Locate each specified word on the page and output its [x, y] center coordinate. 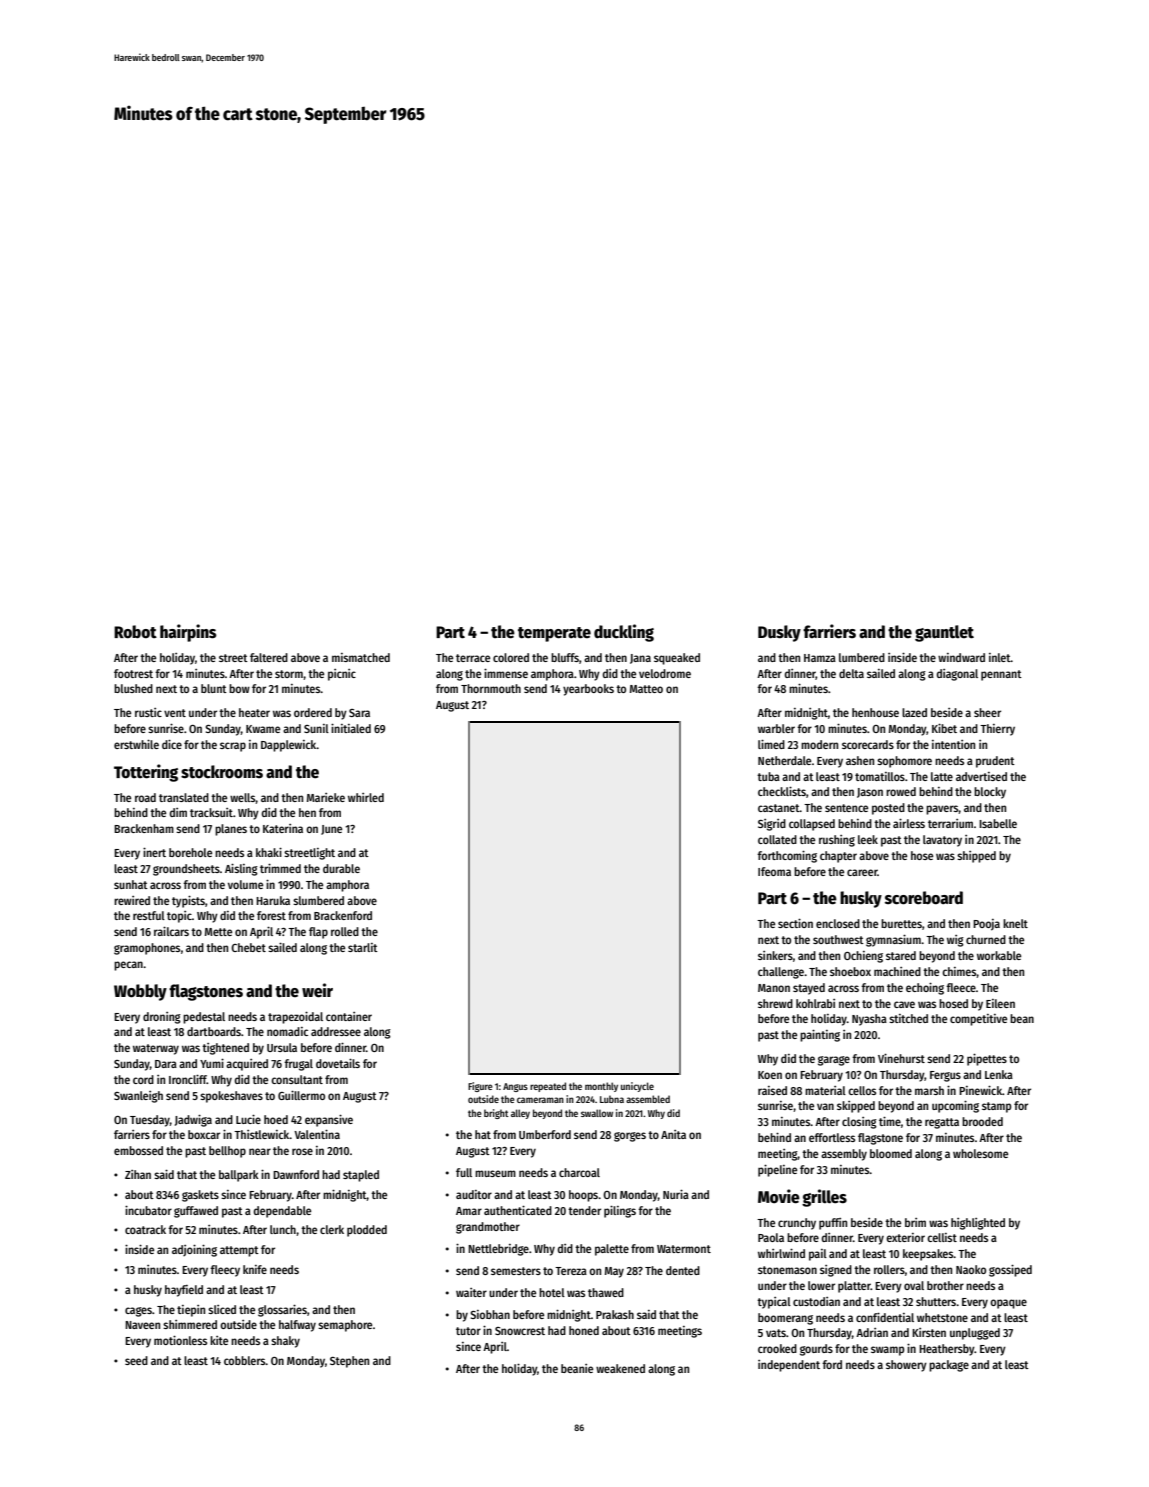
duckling [624, 633]
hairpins [188, 633]
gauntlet [944, 633]
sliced [222, 1309]
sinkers [775, 955]
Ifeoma [774, 871]
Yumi [212, 1063]
